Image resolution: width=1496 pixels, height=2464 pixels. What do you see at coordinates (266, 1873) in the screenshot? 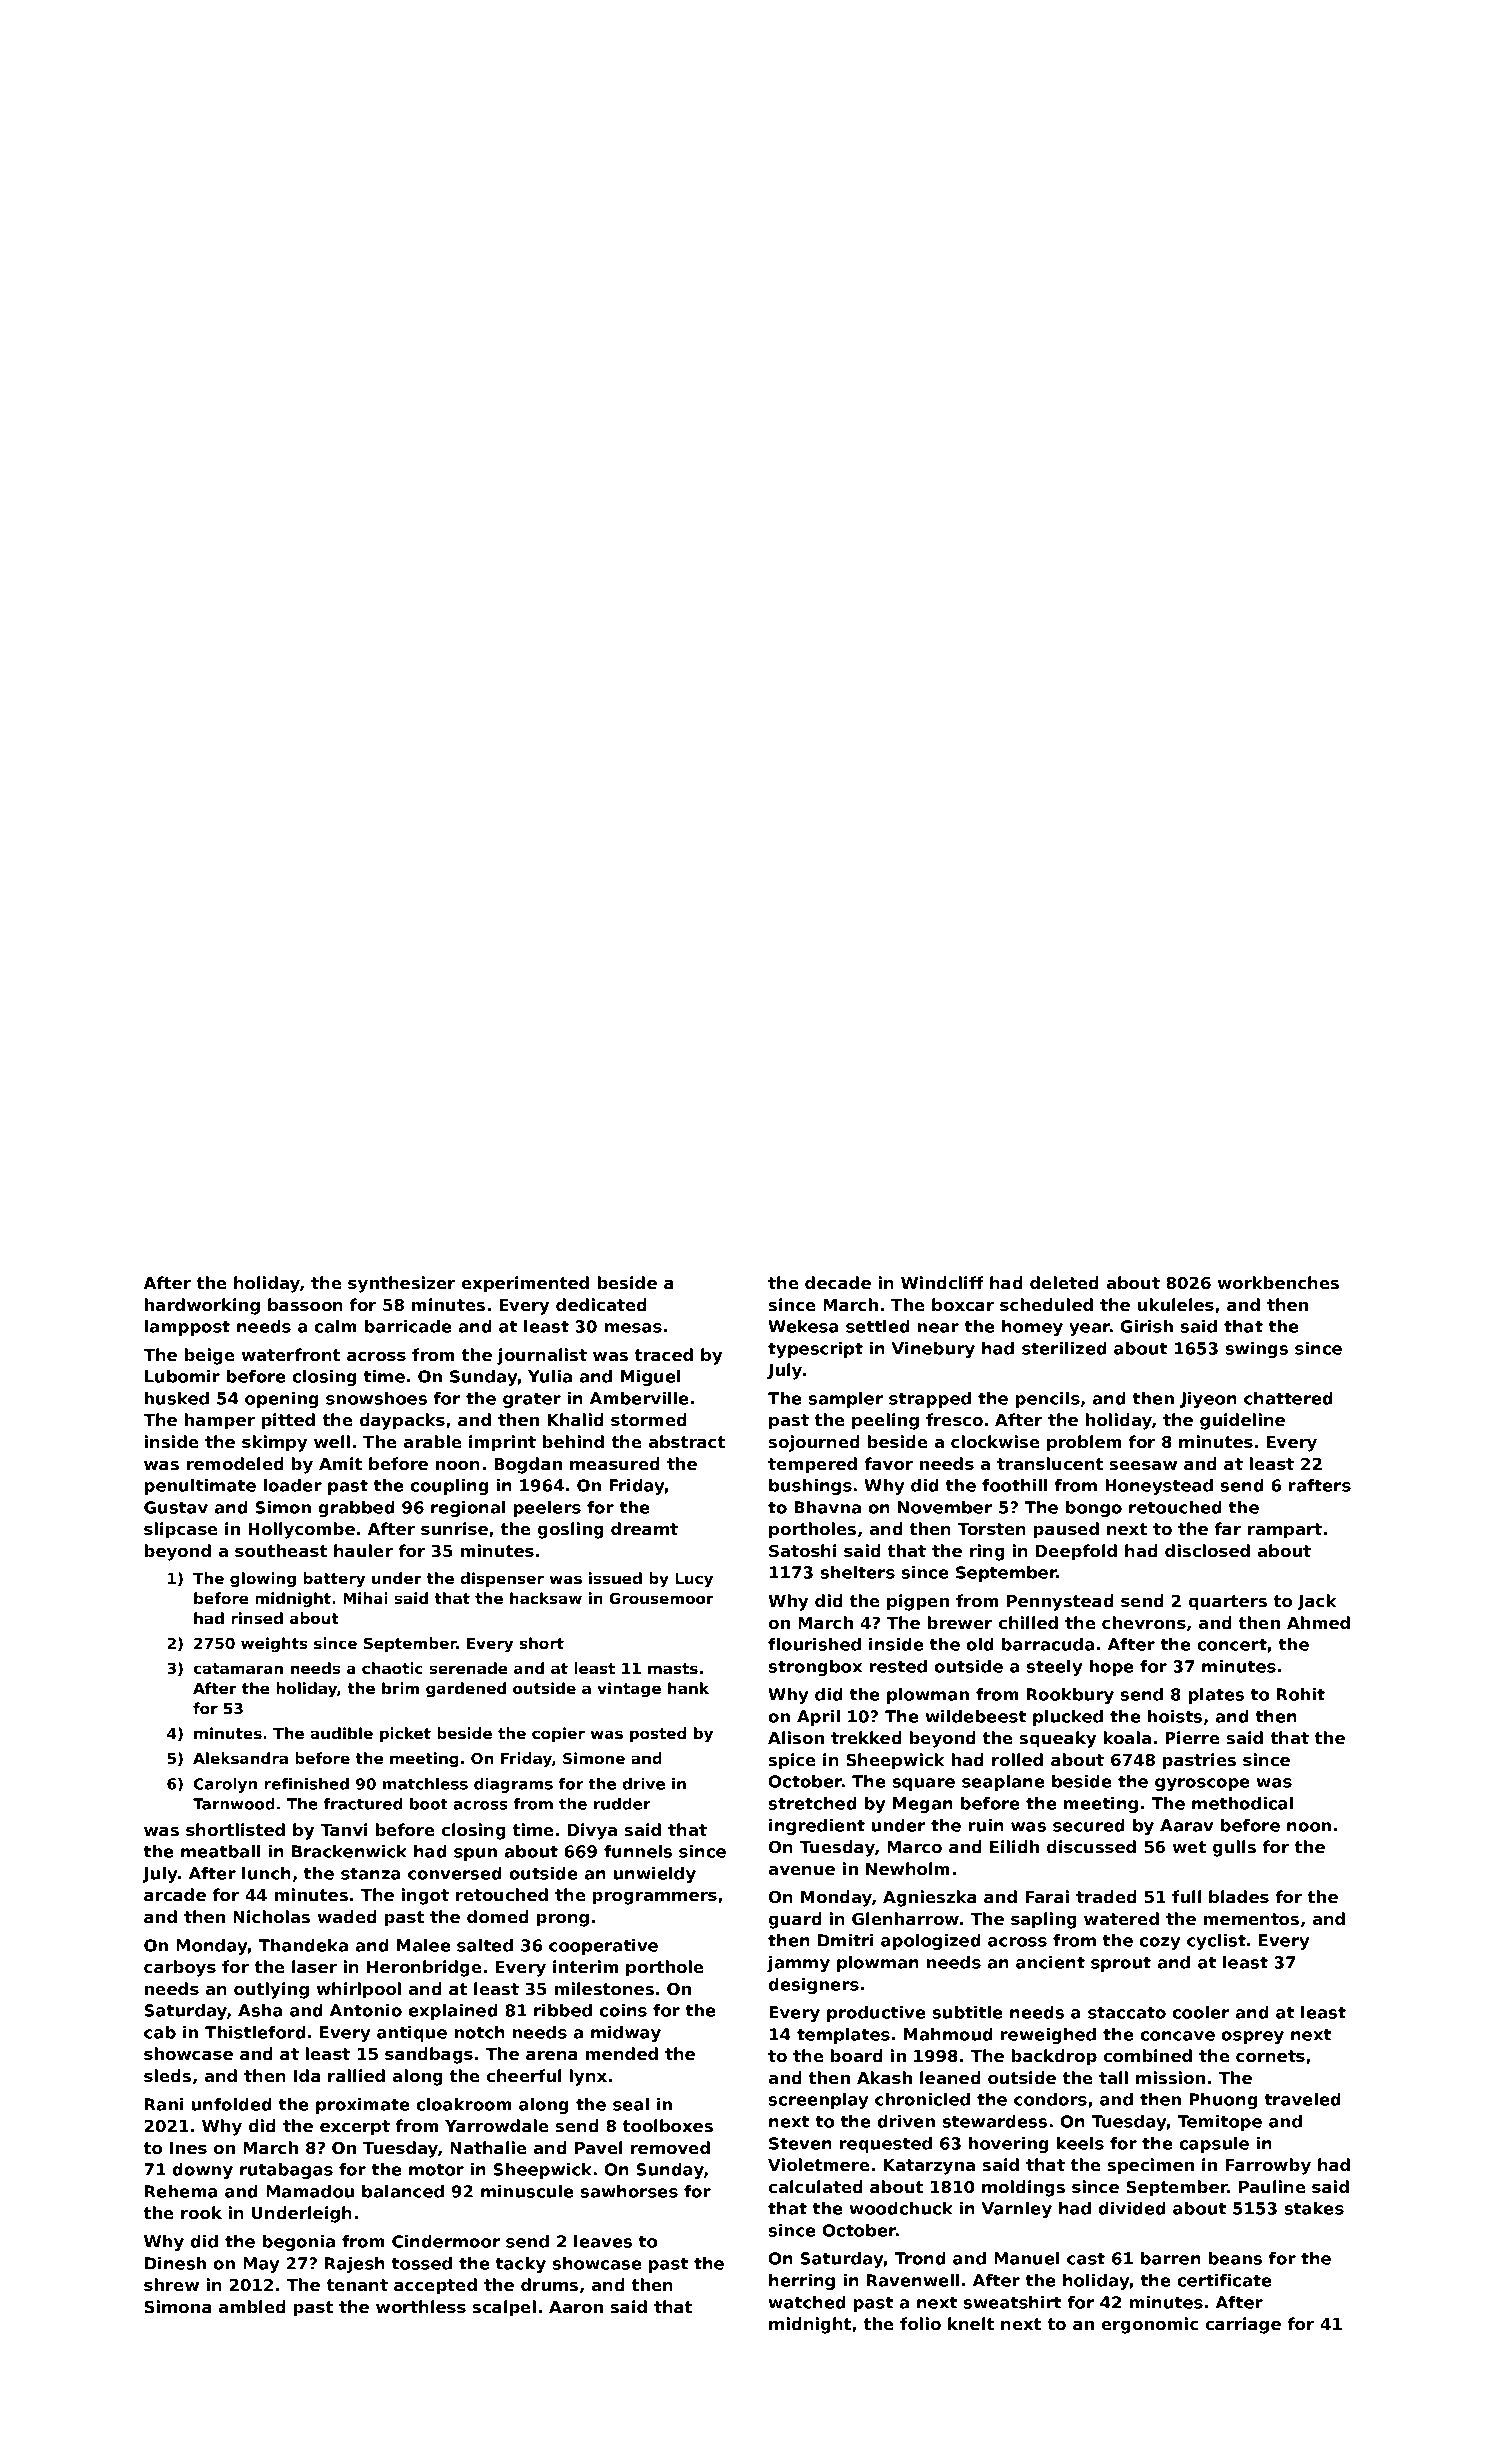
I see `lunch` at bounding box center [266, 1873].
